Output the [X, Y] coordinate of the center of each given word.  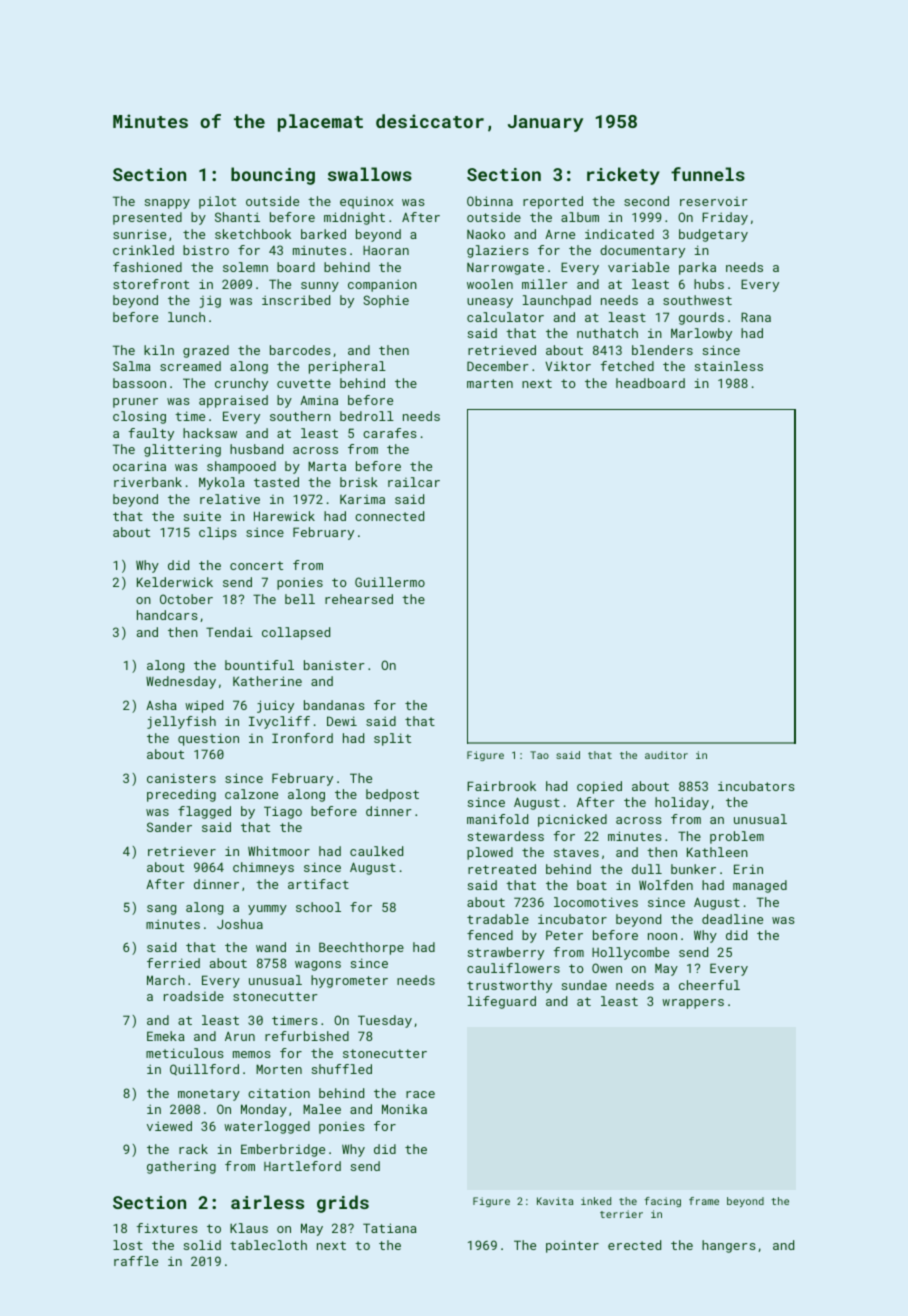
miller [545, 284]
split [392, 739]
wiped [204, 706]
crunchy [241, 384]
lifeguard [502, 1002]
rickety [623, 176]
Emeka [166, 1036]
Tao [539, 755]
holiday [682, 803]
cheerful [709, 985]
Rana [756, 317]
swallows [370, 174]
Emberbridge [283, 1150]
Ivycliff [279, 722]
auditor [666, 755]
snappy [167, 204]
